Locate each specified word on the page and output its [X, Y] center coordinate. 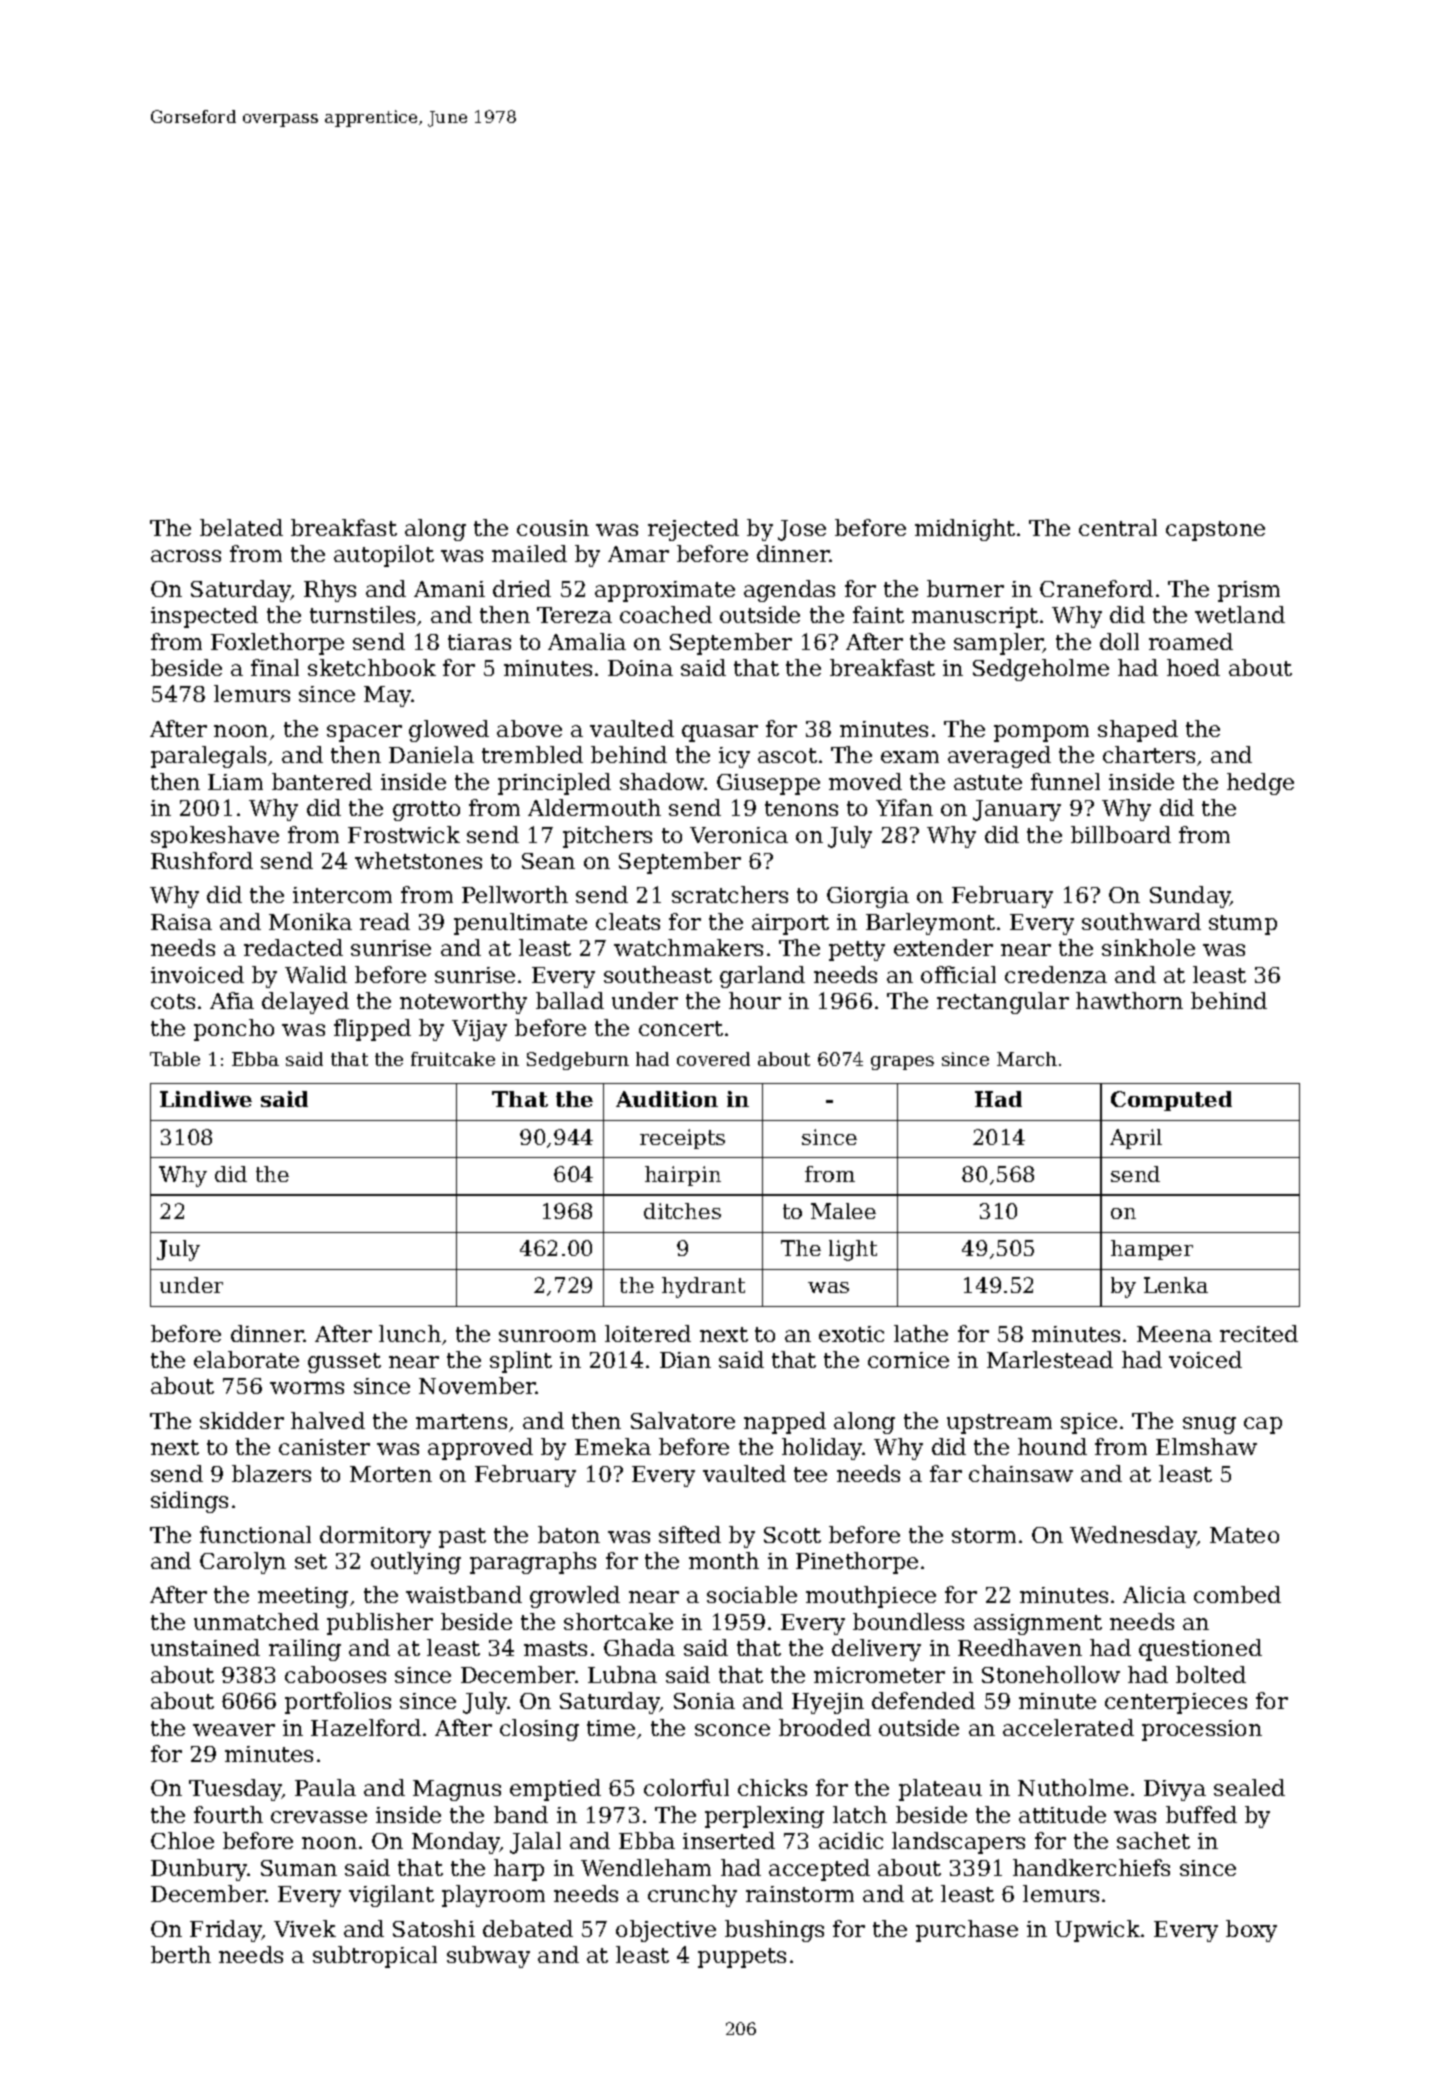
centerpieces [1176, 1703]
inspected [204, 617]
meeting [303, 1597]
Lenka [1176, 1285]
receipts [682, 1139]
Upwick [1097, 1931]
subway [488, 1957]
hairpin [683, 1176]
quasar [720, 733]
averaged [999, 757]
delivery [876, 1650]
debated [528, 1928]
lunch [410, 1333]
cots [173, 1001]
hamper [1152, 1250]
